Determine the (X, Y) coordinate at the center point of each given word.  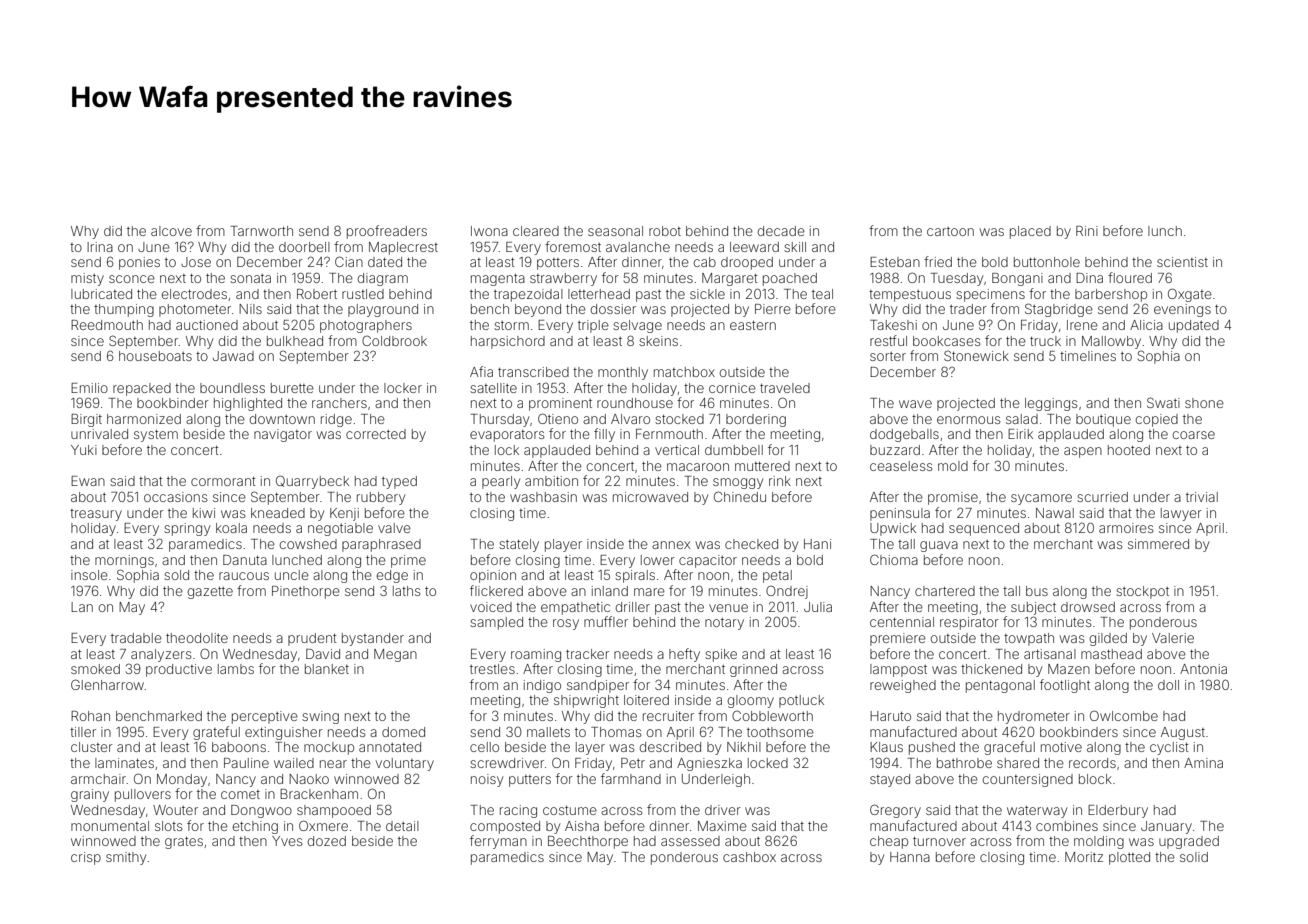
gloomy (751, 701)
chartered (945, 591)
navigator (283, 435)
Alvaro (630, 419)
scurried (1102, 497)
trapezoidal (528, 295)
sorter (888, 356)
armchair (98, 779)
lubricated (101, 294)
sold (176, 575)
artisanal (1050, 654)
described (670, 747)
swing (320, 717)
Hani (817, 544)
